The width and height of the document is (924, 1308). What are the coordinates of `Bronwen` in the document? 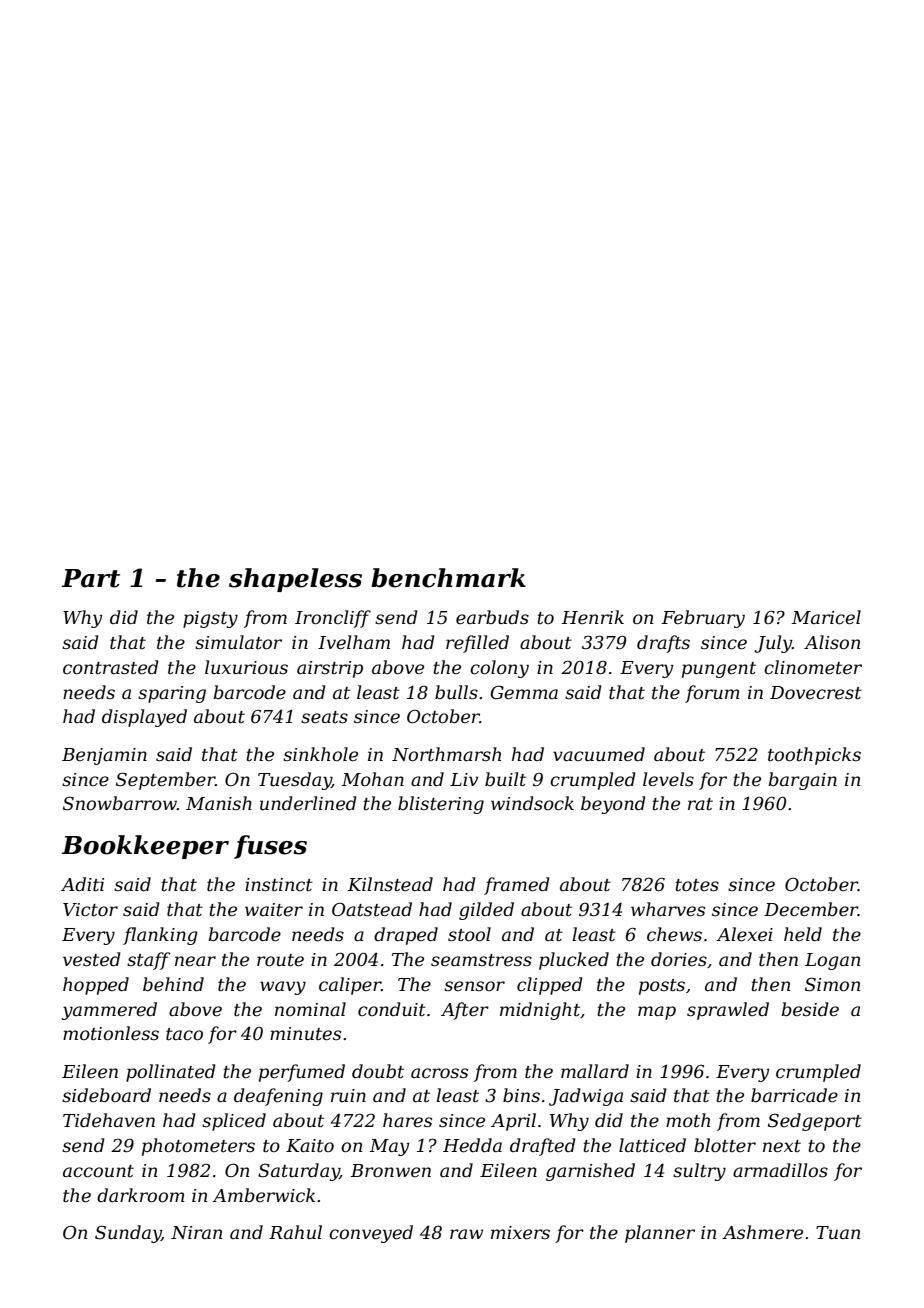 It's located at (390, 1171).
